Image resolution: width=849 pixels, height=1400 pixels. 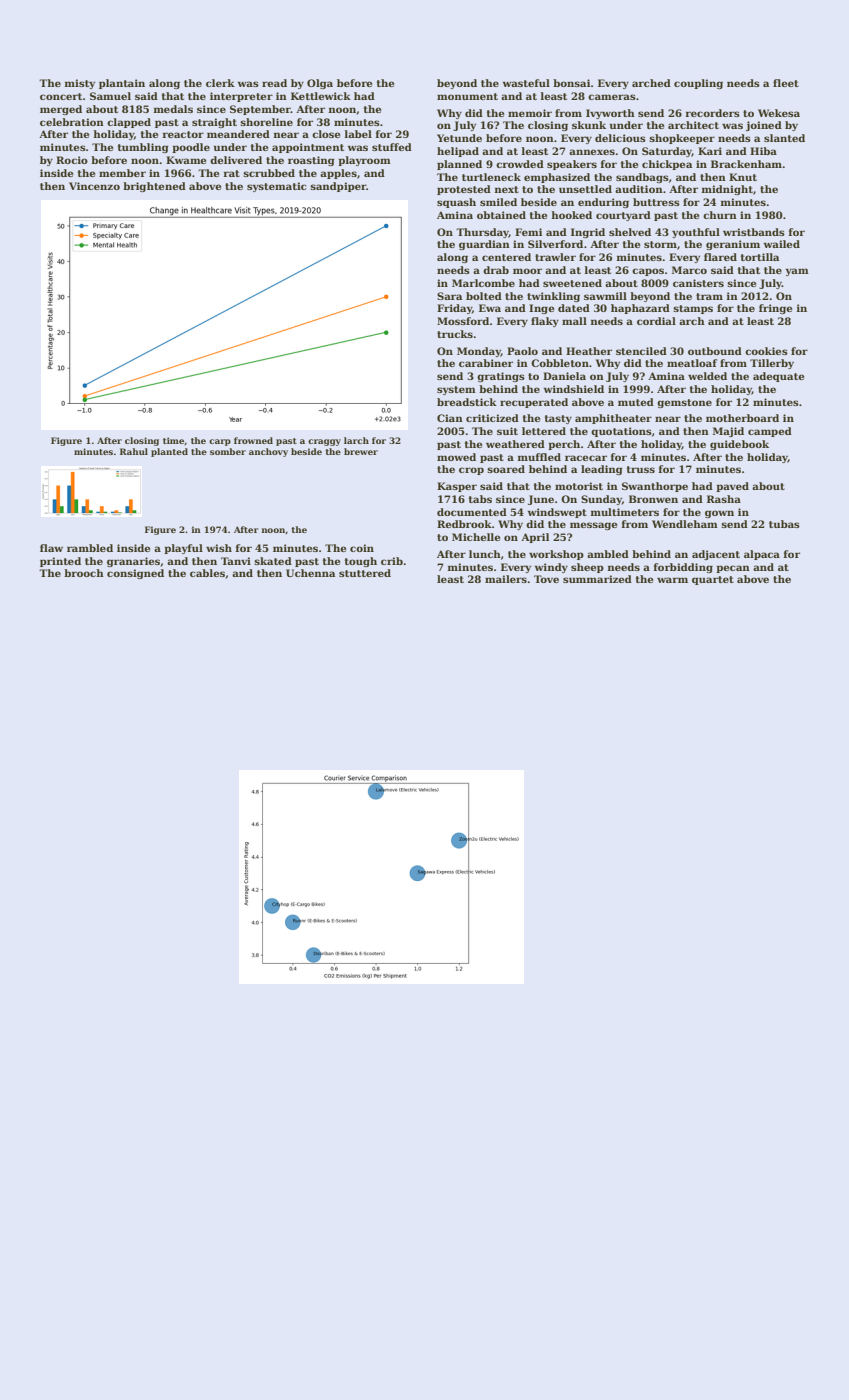 What do you see at coordinates (269, 173) in the page?
I see `scrubbed` at bounding box center [269, 173].
